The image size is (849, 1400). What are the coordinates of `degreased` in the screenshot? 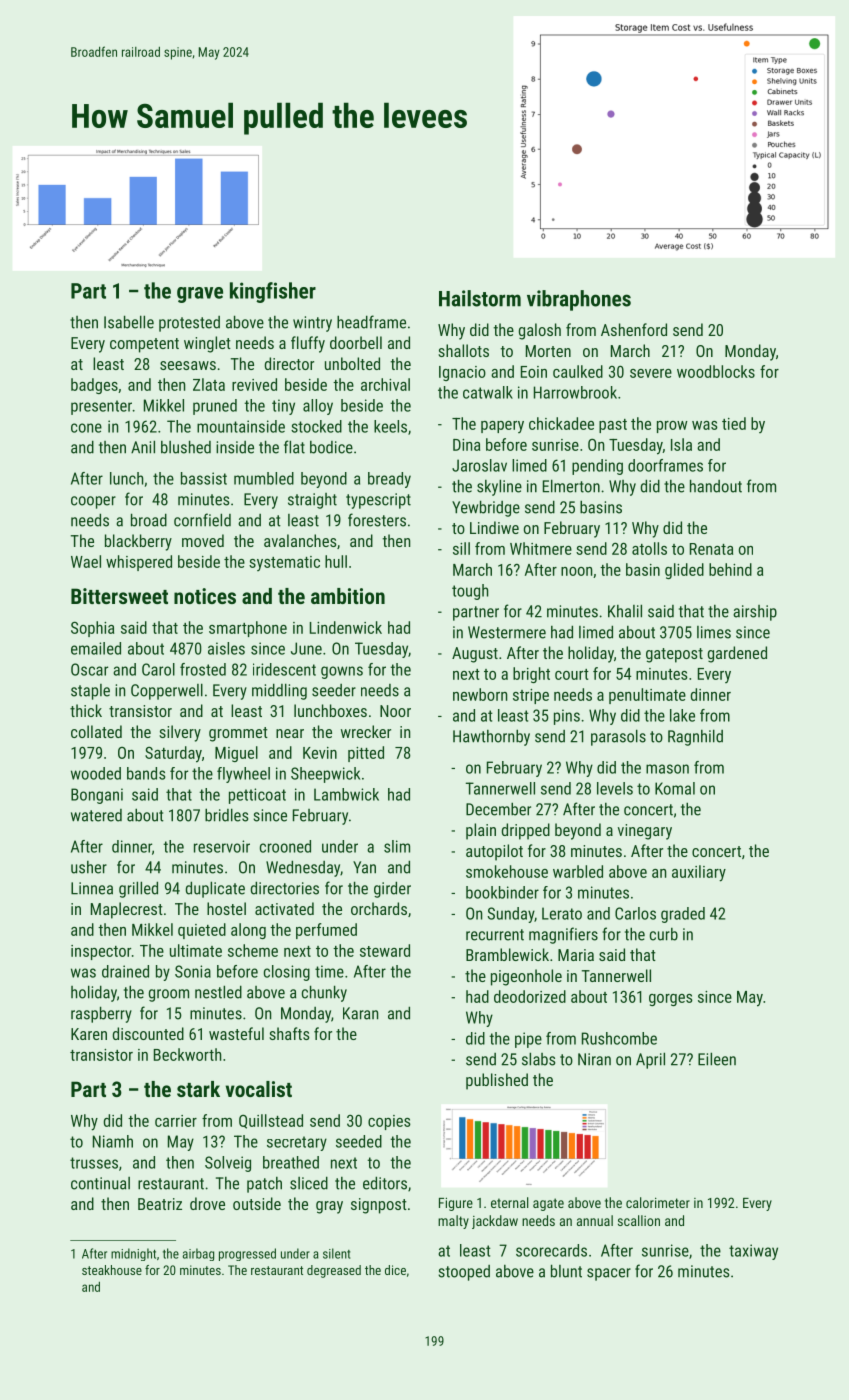 It's located at (334, 1271).
